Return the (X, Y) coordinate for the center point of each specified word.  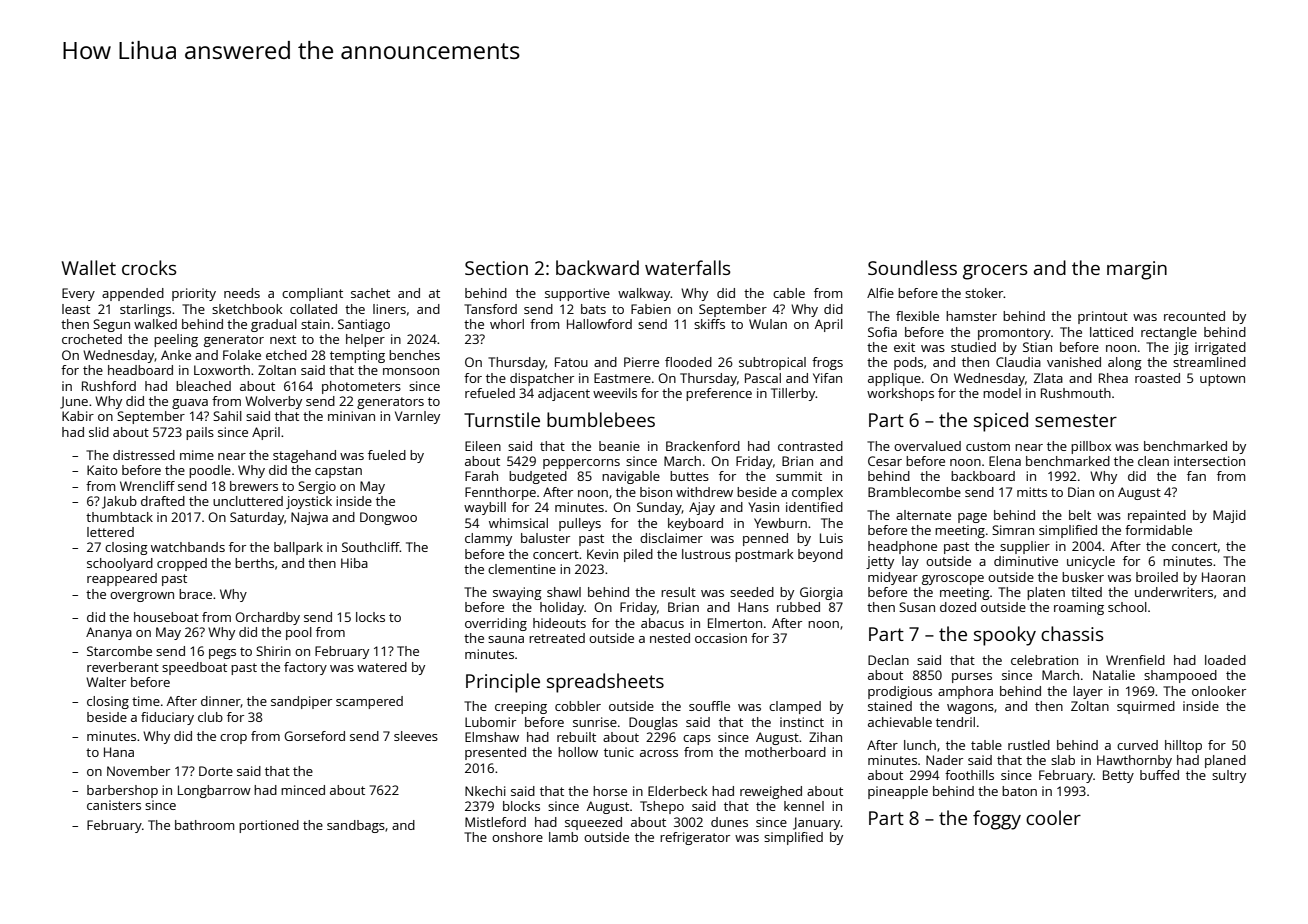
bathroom (204, 825)
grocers (995, 272)
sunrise (595, 722)
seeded (752, 592)
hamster (971, 316)
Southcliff (371, 547)
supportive (577, 294)
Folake (242, 355)
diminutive (1026, 561)
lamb (563, 837)
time (146, 701)
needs (242, 293)
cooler (1053, 817)
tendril (955, 722)
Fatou (571, 362)
